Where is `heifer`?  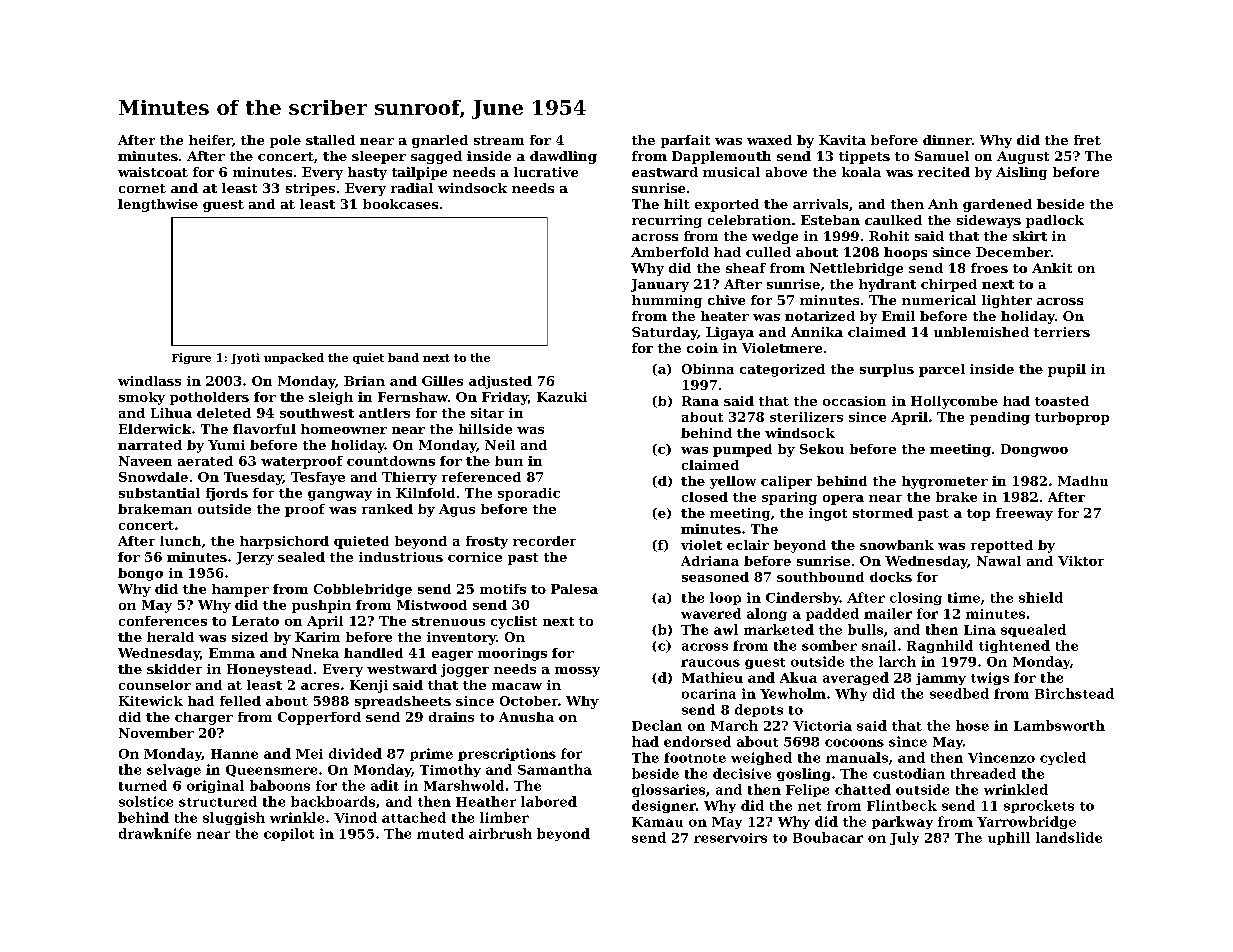
heifer is located at coordinates (210, 140).
